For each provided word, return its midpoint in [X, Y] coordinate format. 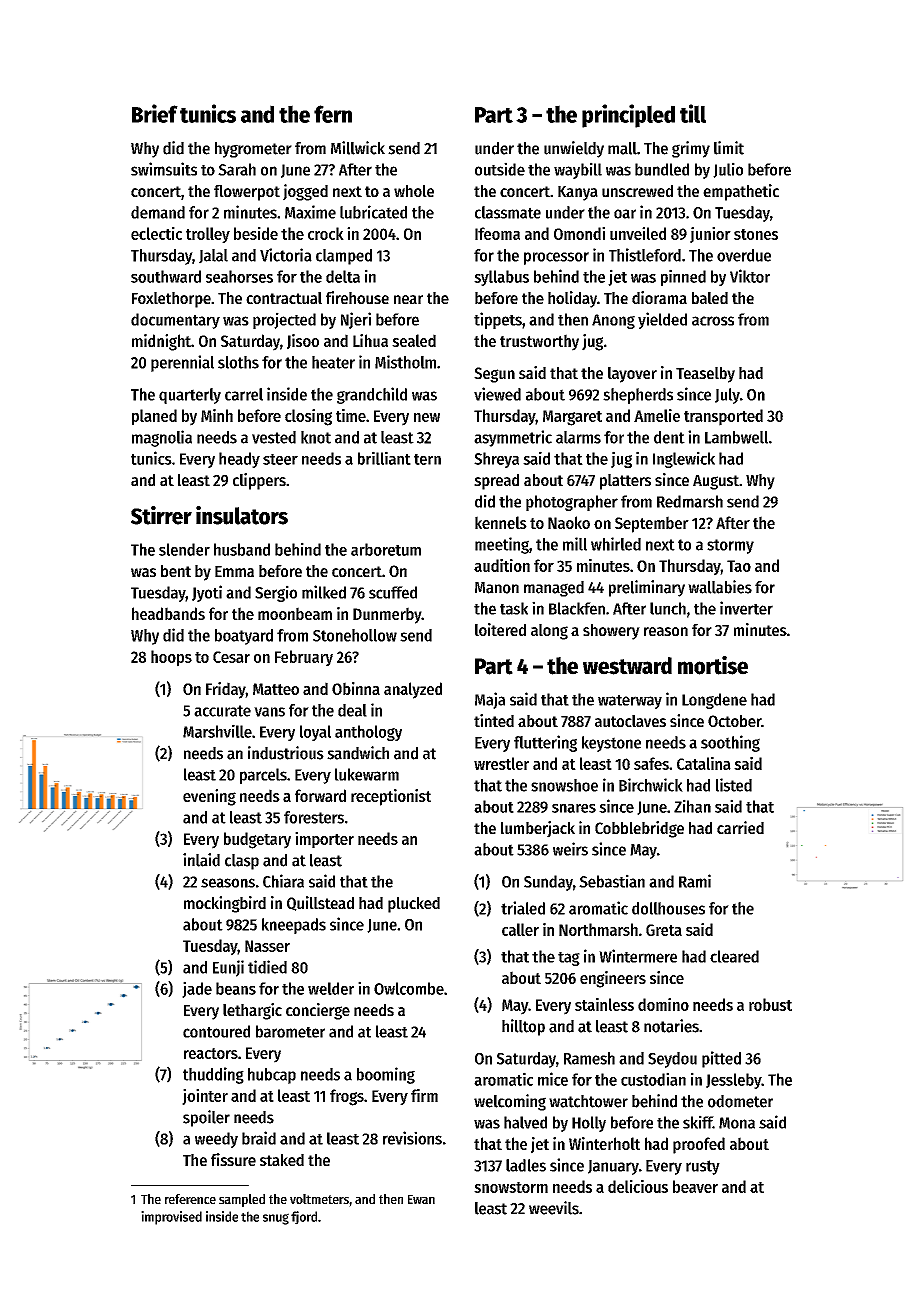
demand [158, 212]
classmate [508, 212]
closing [308, 417]
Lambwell [736, 437]
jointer [205, 1097]
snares [574, 808]
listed [734, 785]
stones [756, 234]
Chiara [283, 881]
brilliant [384, 458]
